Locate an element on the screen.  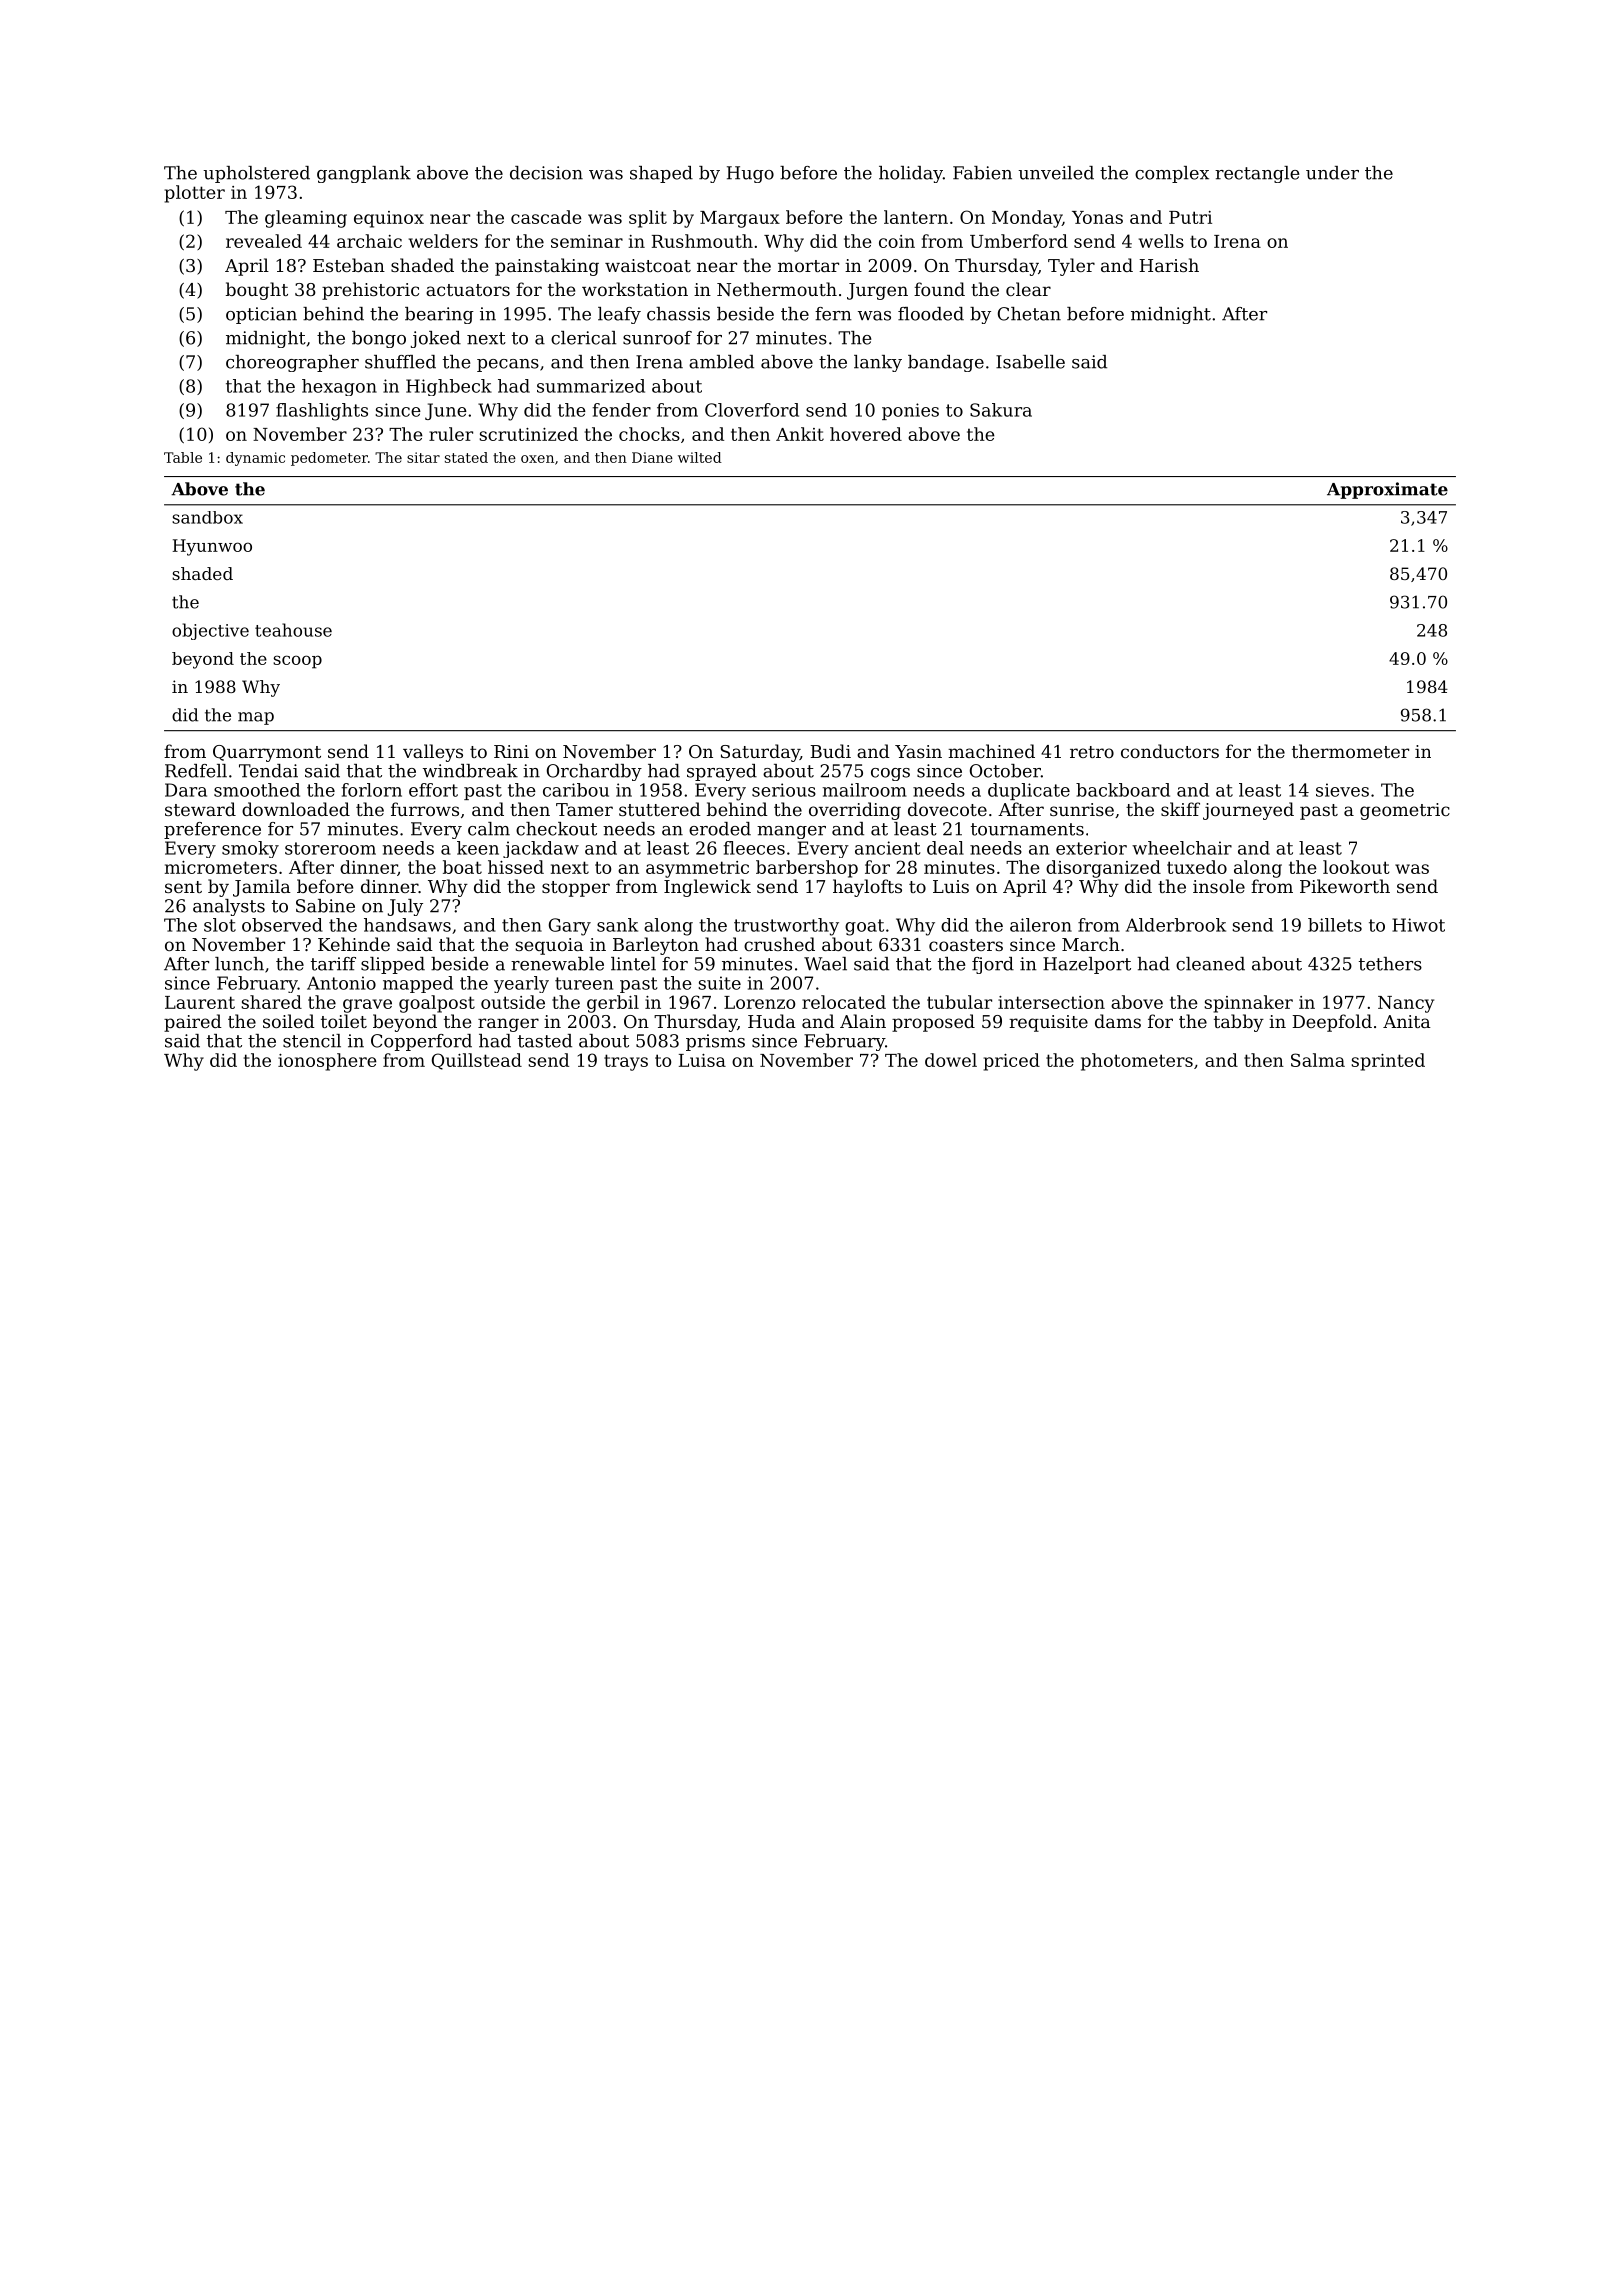
smoothed is located at coordinates (257, 790).
